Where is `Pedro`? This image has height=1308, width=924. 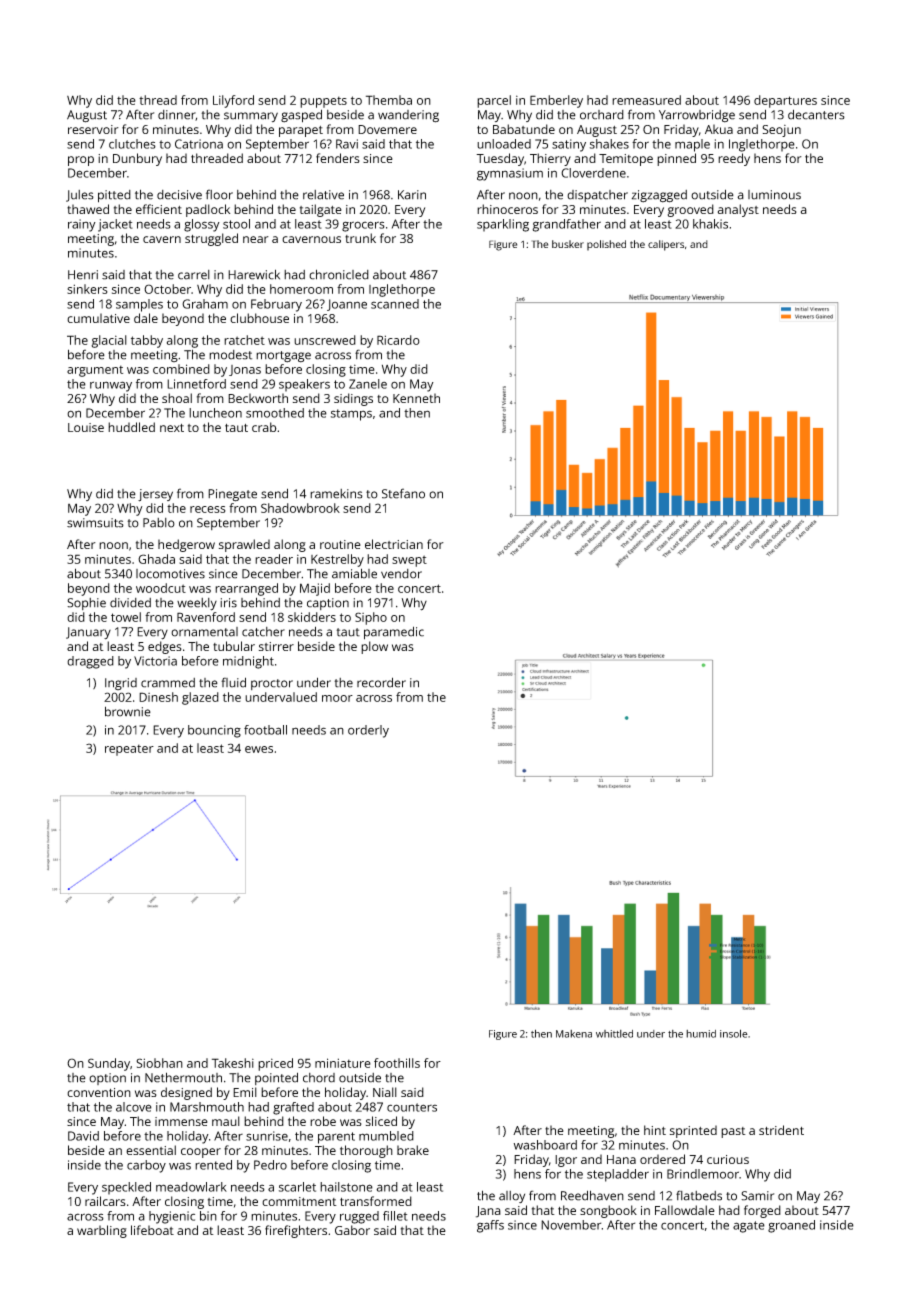 Pedro is located at coordinates (270, 1165).
